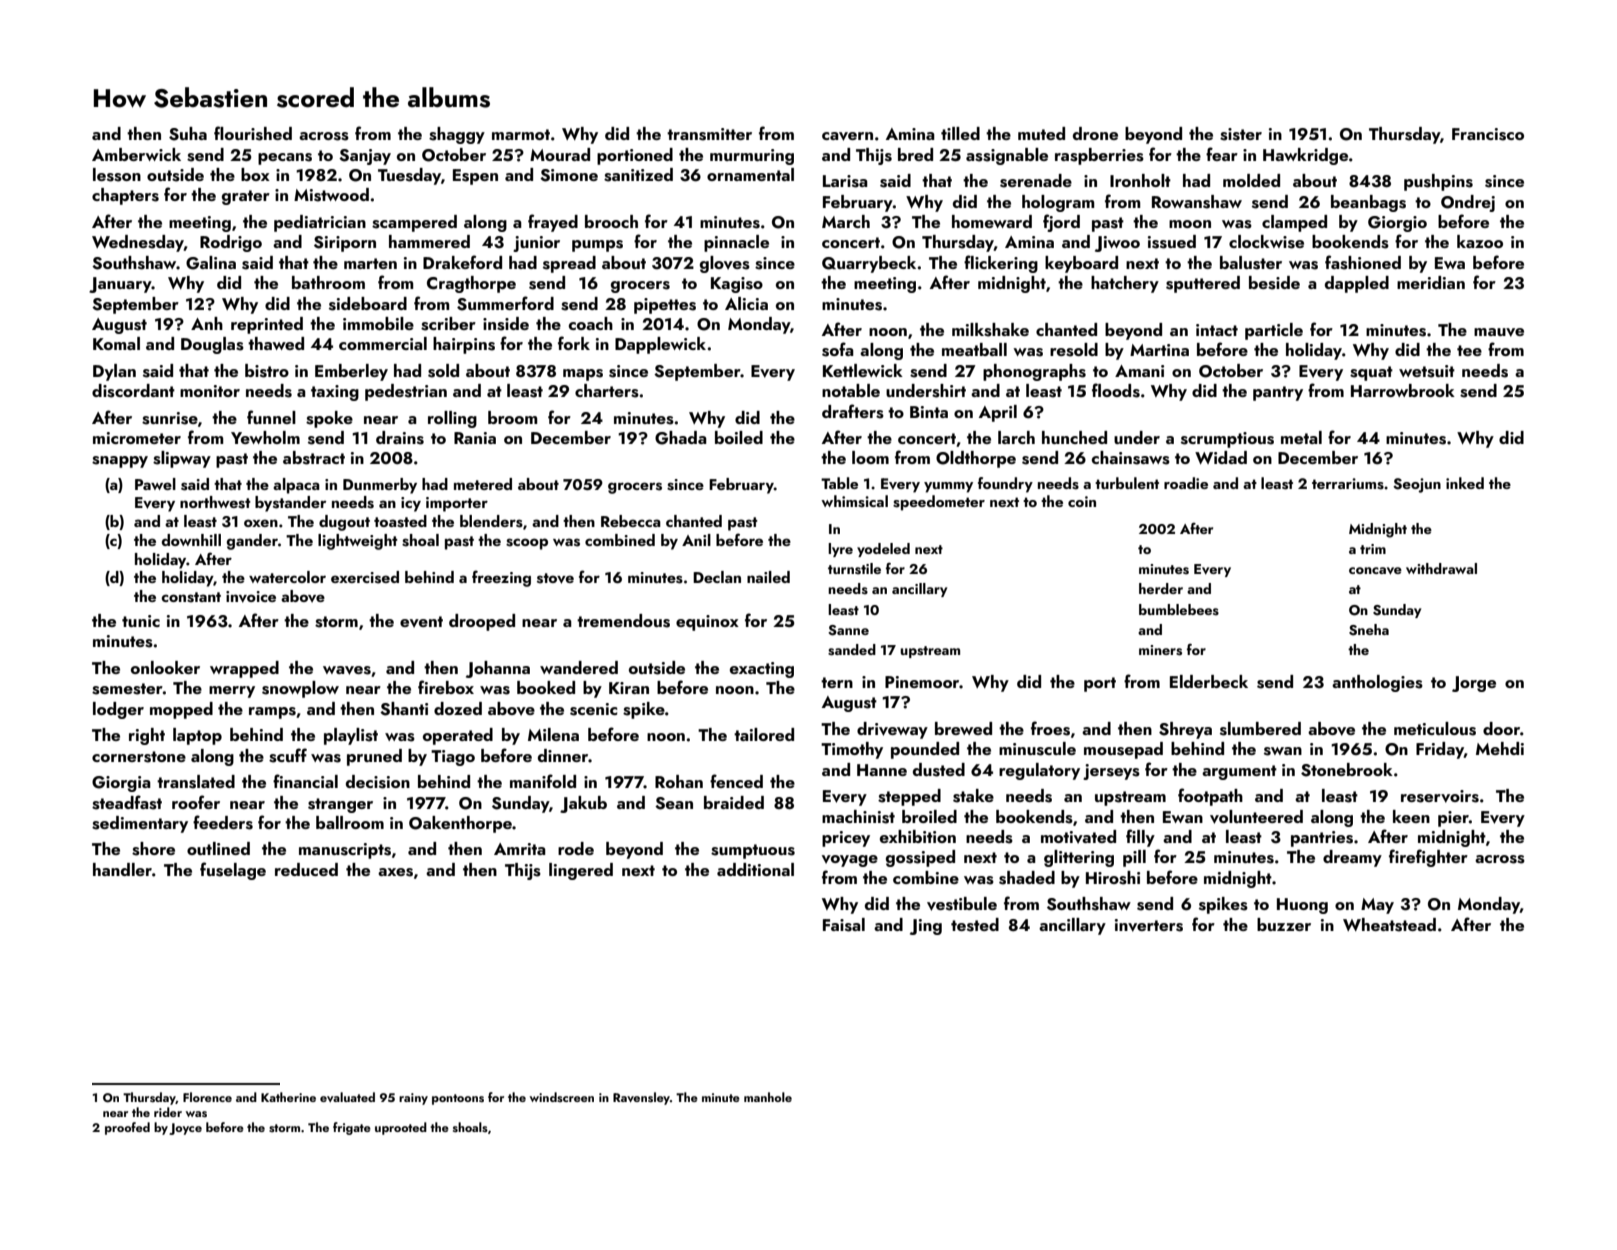 The height and width of the screenshot is (1250, 1617). Describe the element at coordinates (1488, 134) in the screenshot. I see `Francisco` at that location.
